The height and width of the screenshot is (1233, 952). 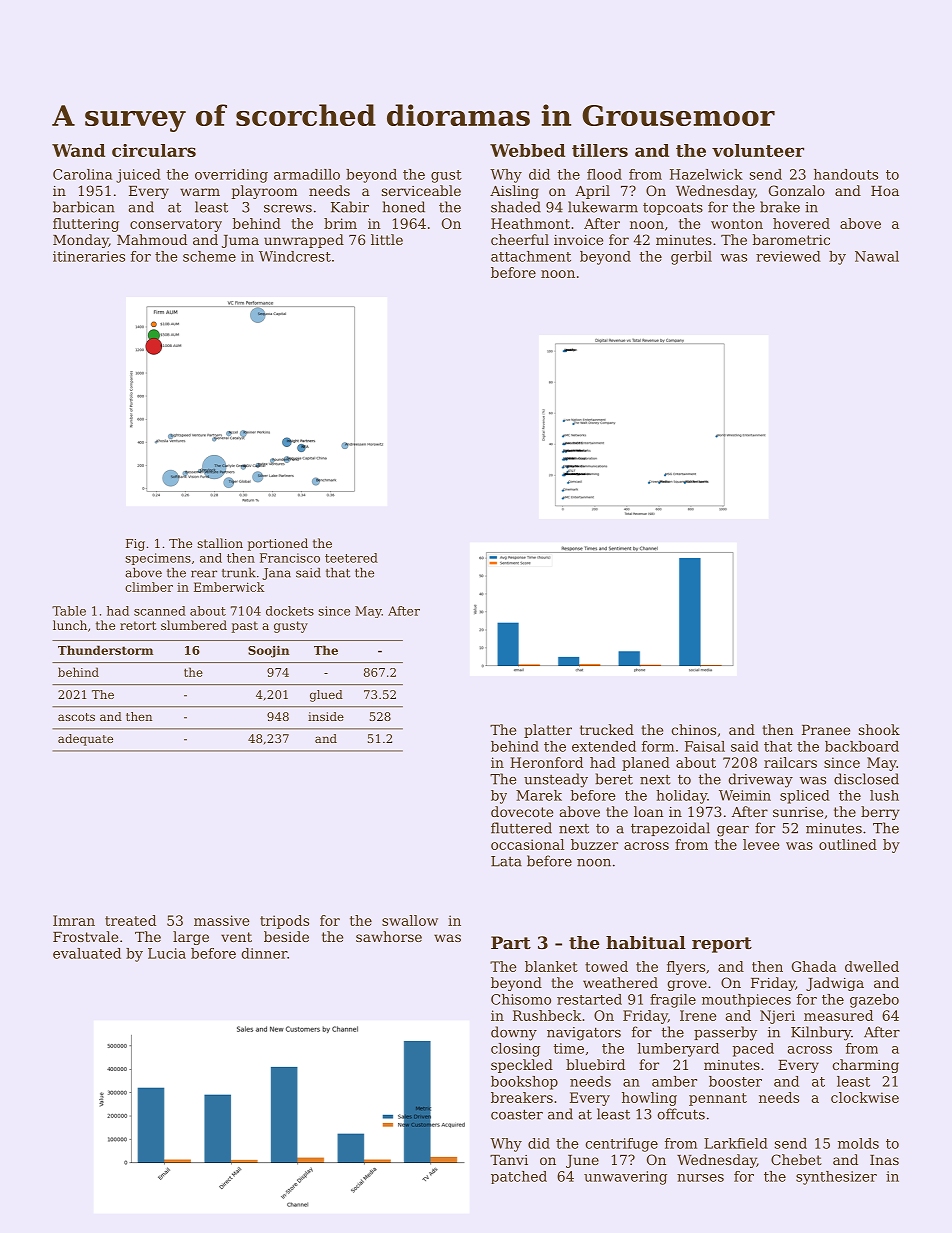 What do you see at coordinates (509, 1160) in the screenshot?
I see `Tanvi` at bounding box center [509, 1160].
